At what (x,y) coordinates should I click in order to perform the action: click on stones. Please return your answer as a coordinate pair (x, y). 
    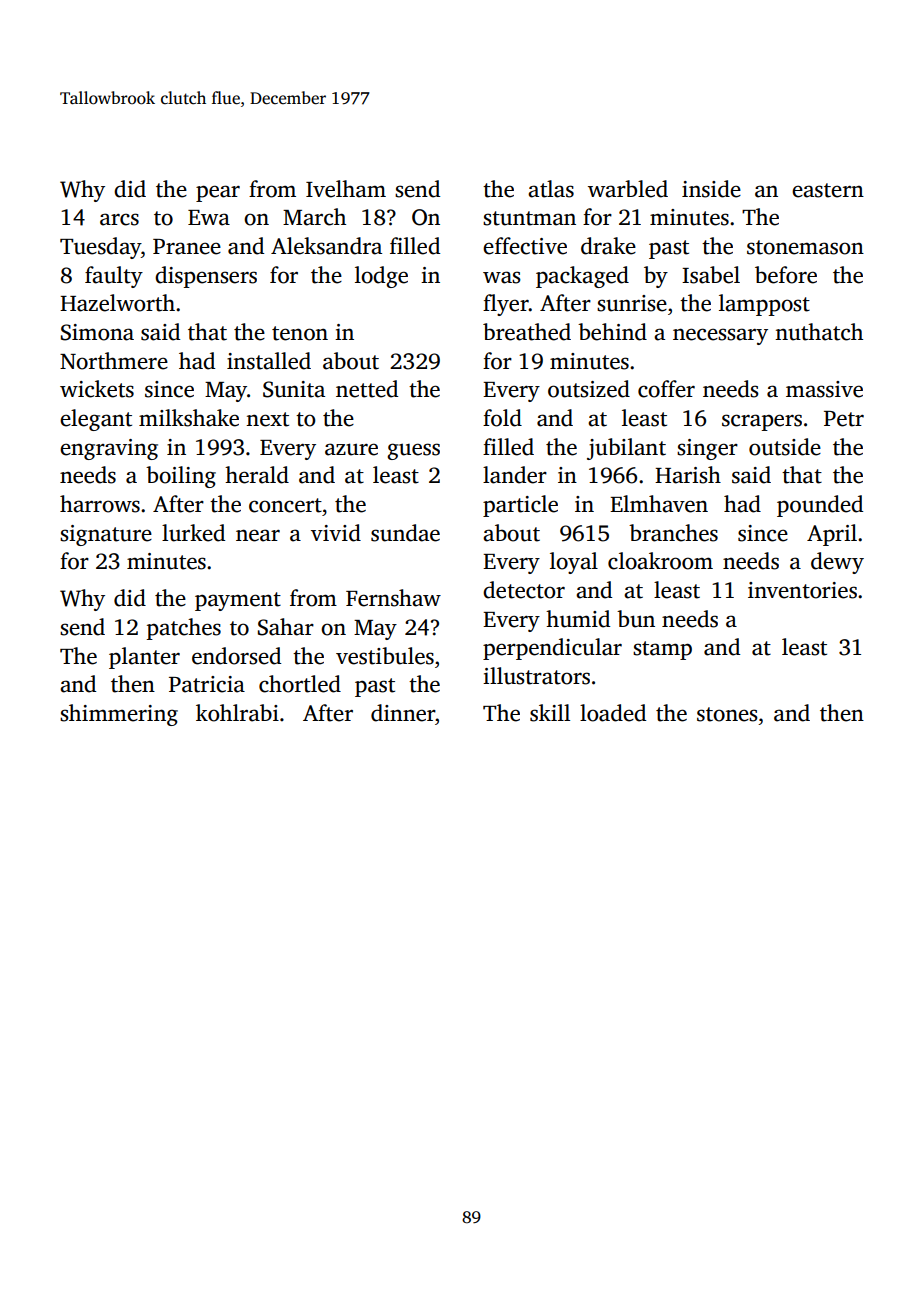
    Looking at the image, I should click on (727, 714).
